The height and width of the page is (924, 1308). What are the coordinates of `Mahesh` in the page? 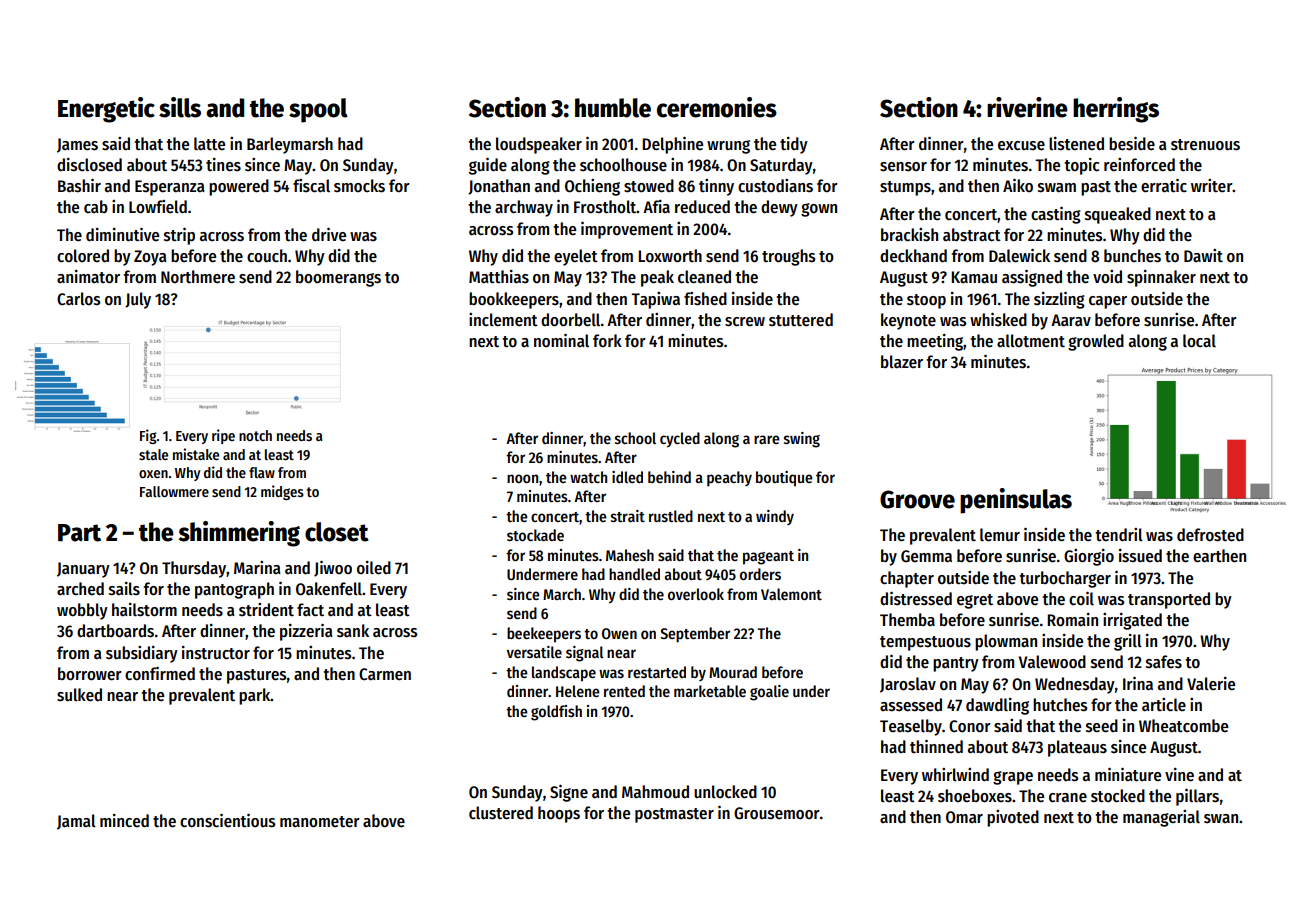 It's located at (630, 555).
